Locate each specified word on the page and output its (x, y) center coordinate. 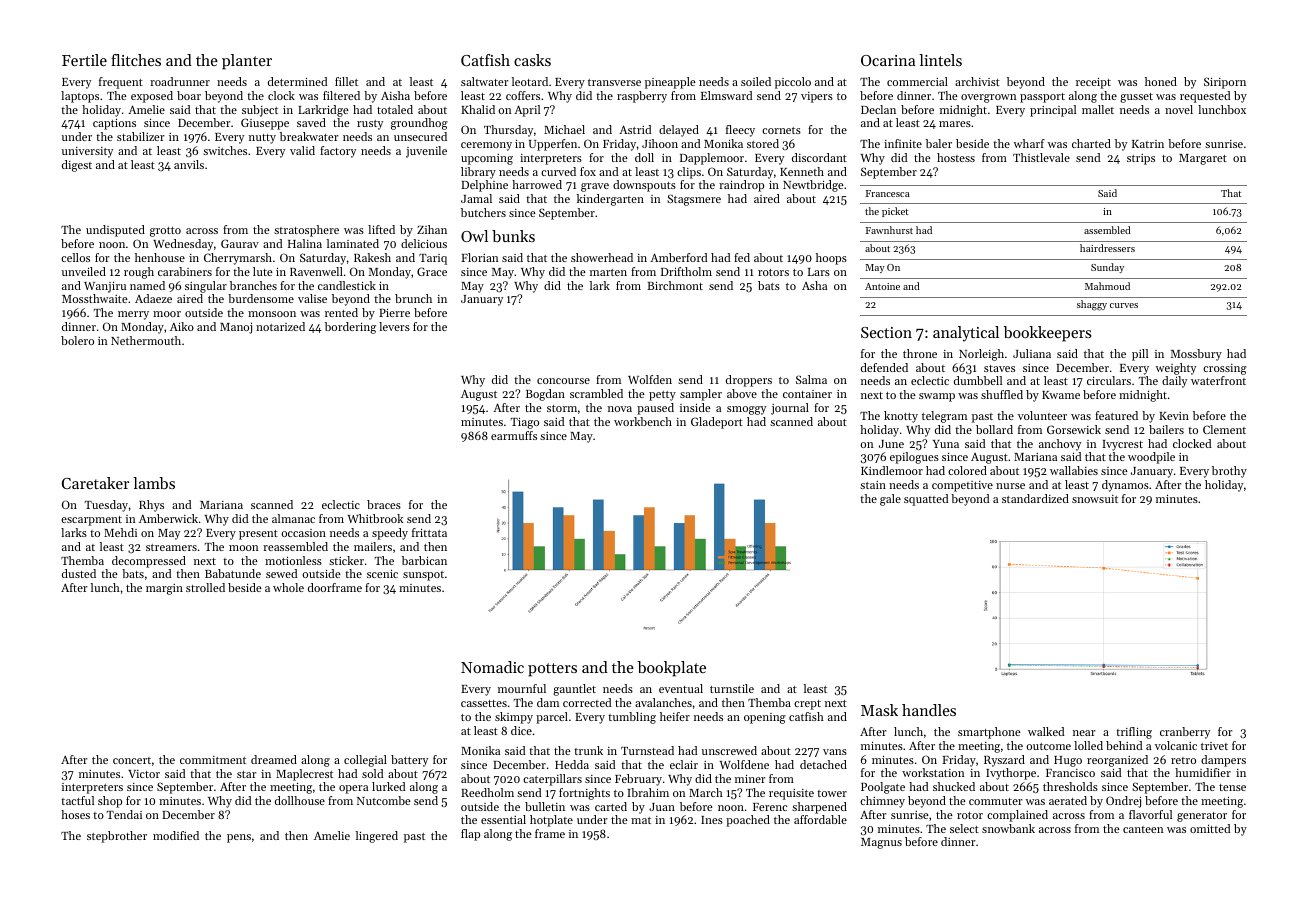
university (87, 152)
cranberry (1185, 733)
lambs (154, 483)
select (964, 828)
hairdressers (1107, 248)
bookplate (671, 669)
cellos (75, 257)
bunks (513, 236)
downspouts (644, 186)
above (742, 393)
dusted (79, 573)
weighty (1176, 369)
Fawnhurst (889, 230)
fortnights (584, 794)
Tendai (124, 814)
